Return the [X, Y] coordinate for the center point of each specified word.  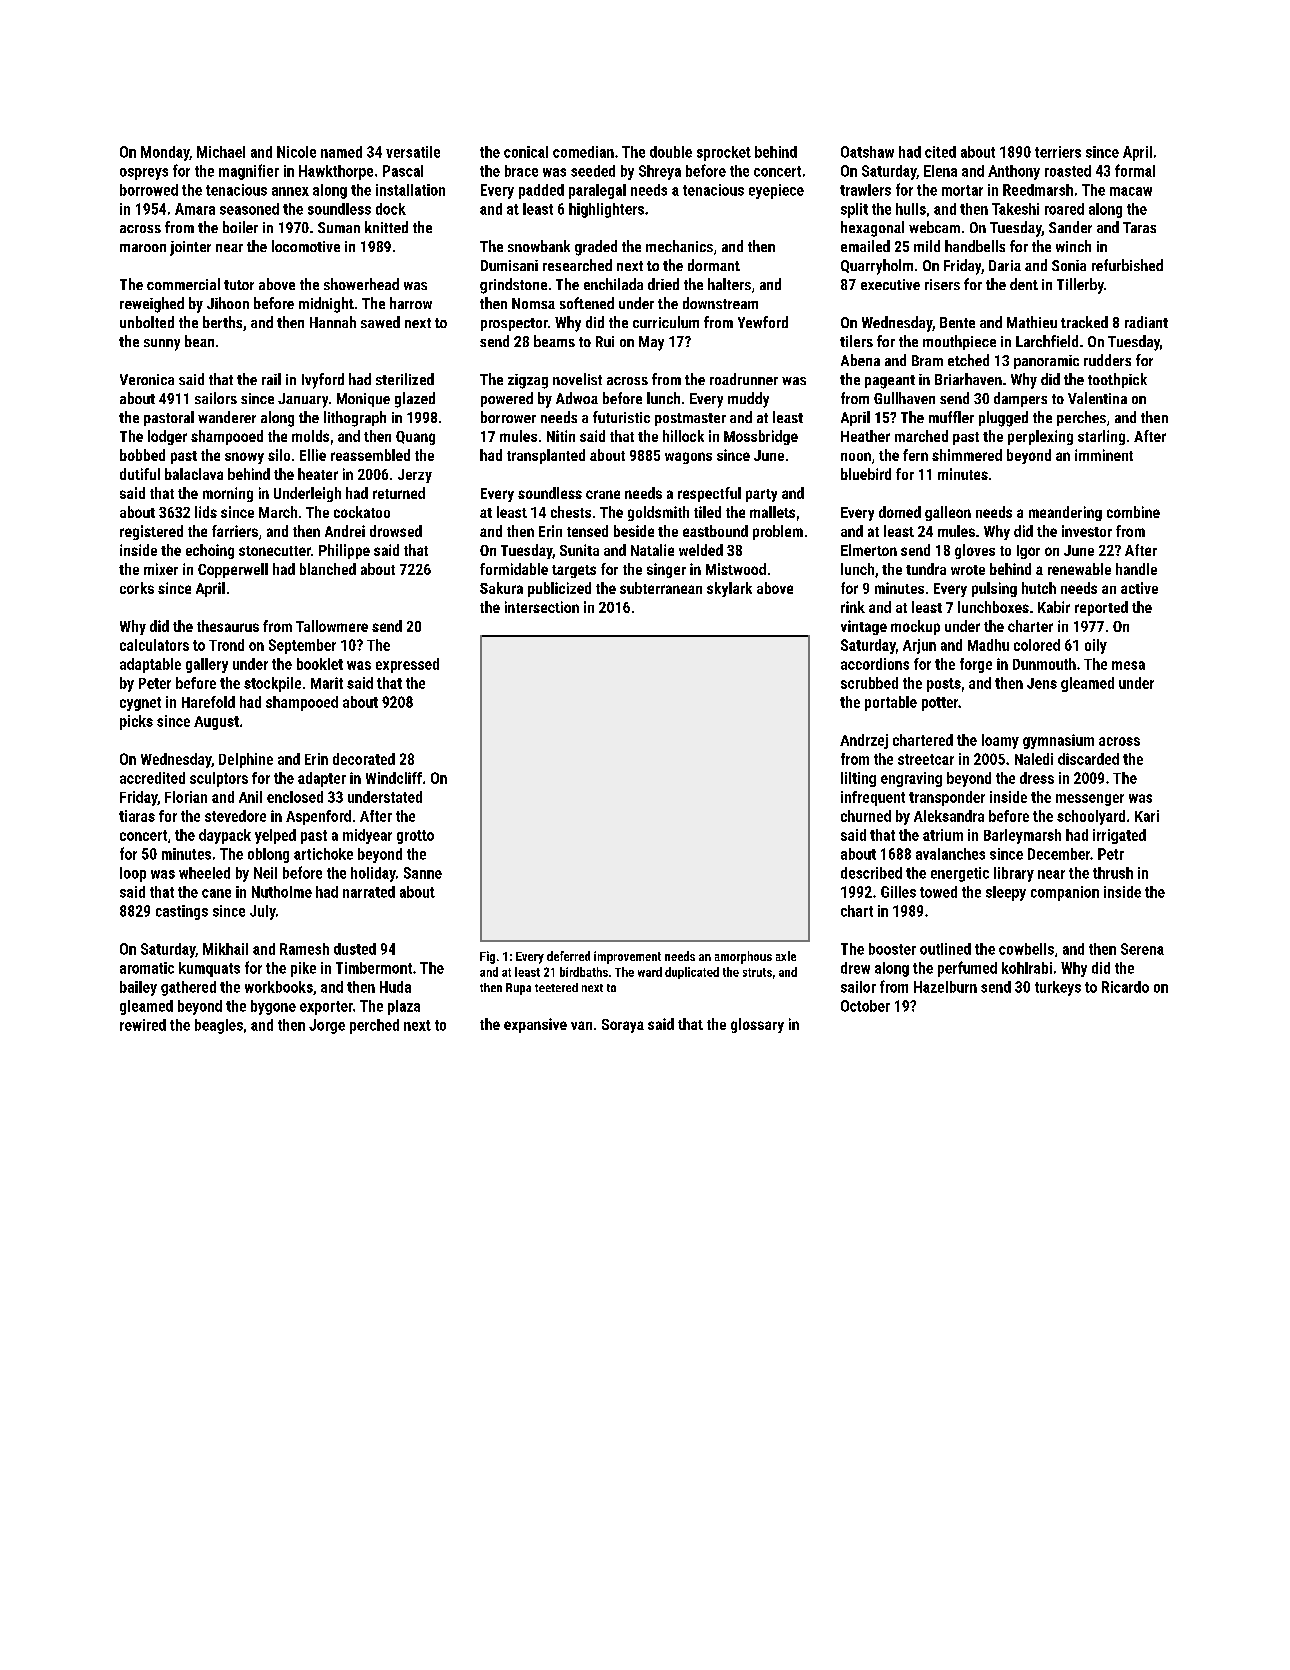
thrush [1113, 873]
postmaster [690, 419]
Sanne [423, 873]
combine [1133, 512]
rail [271, 379]
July [263, 912]
